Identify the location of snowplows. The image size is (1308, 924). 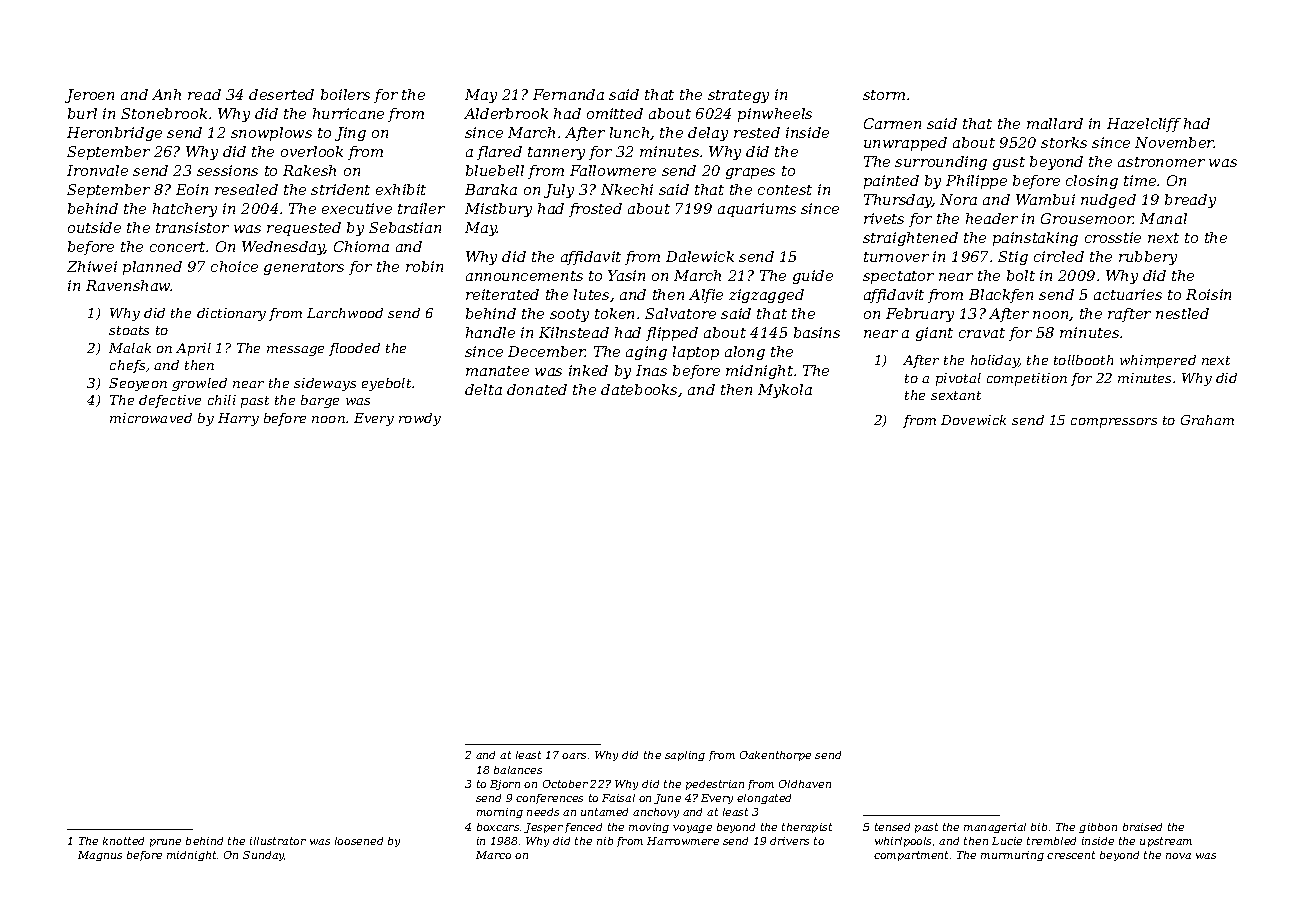
(271, 134).
